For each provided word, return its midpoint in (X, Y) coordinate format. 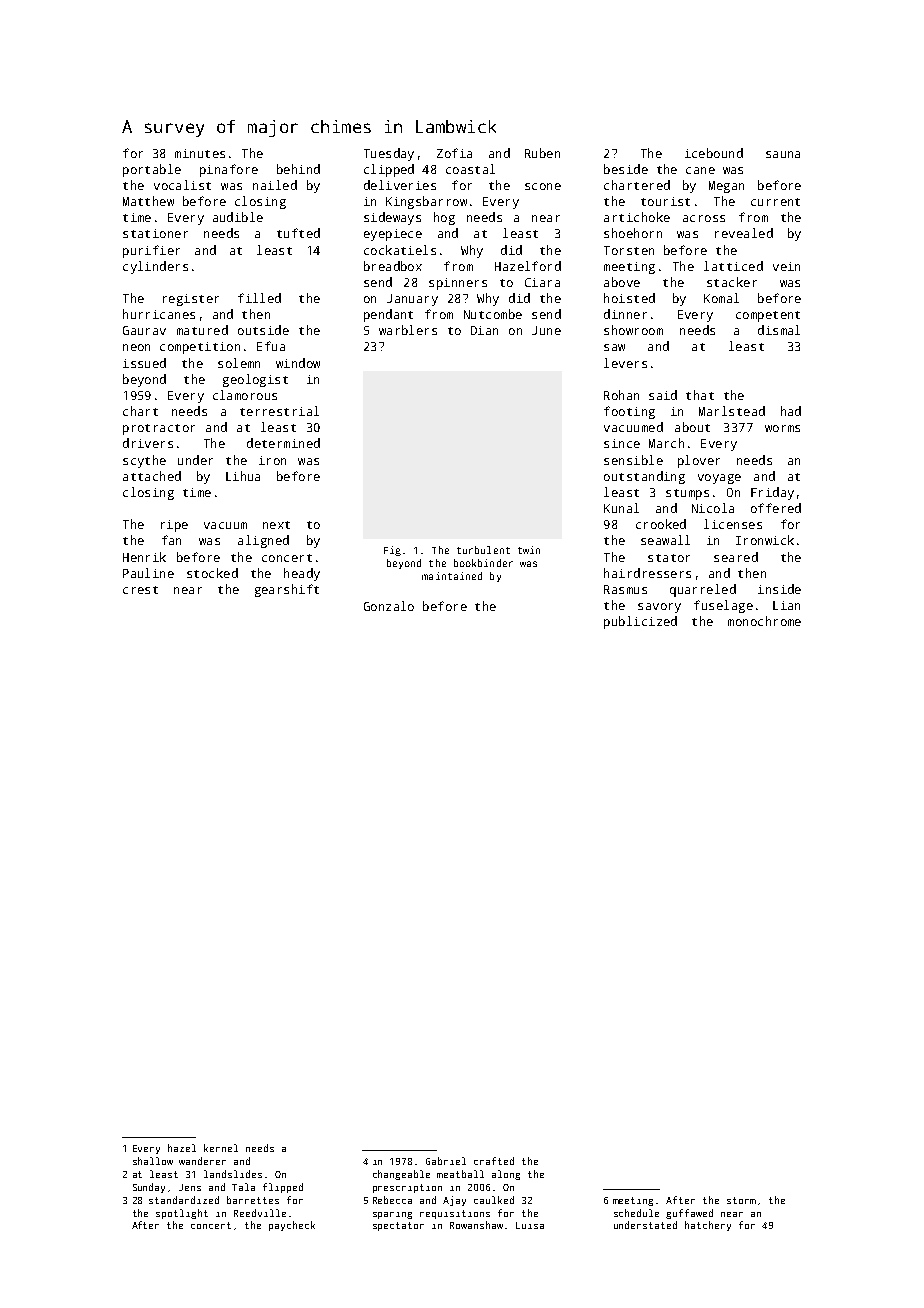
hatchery (708, 1226)
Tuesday (389, 154)
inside (779, 589)
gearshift (287, 590)
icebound (714, 153)
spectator (398, 1226)
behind (298, 169)
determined (283, 443)
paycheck (292, 1226)
